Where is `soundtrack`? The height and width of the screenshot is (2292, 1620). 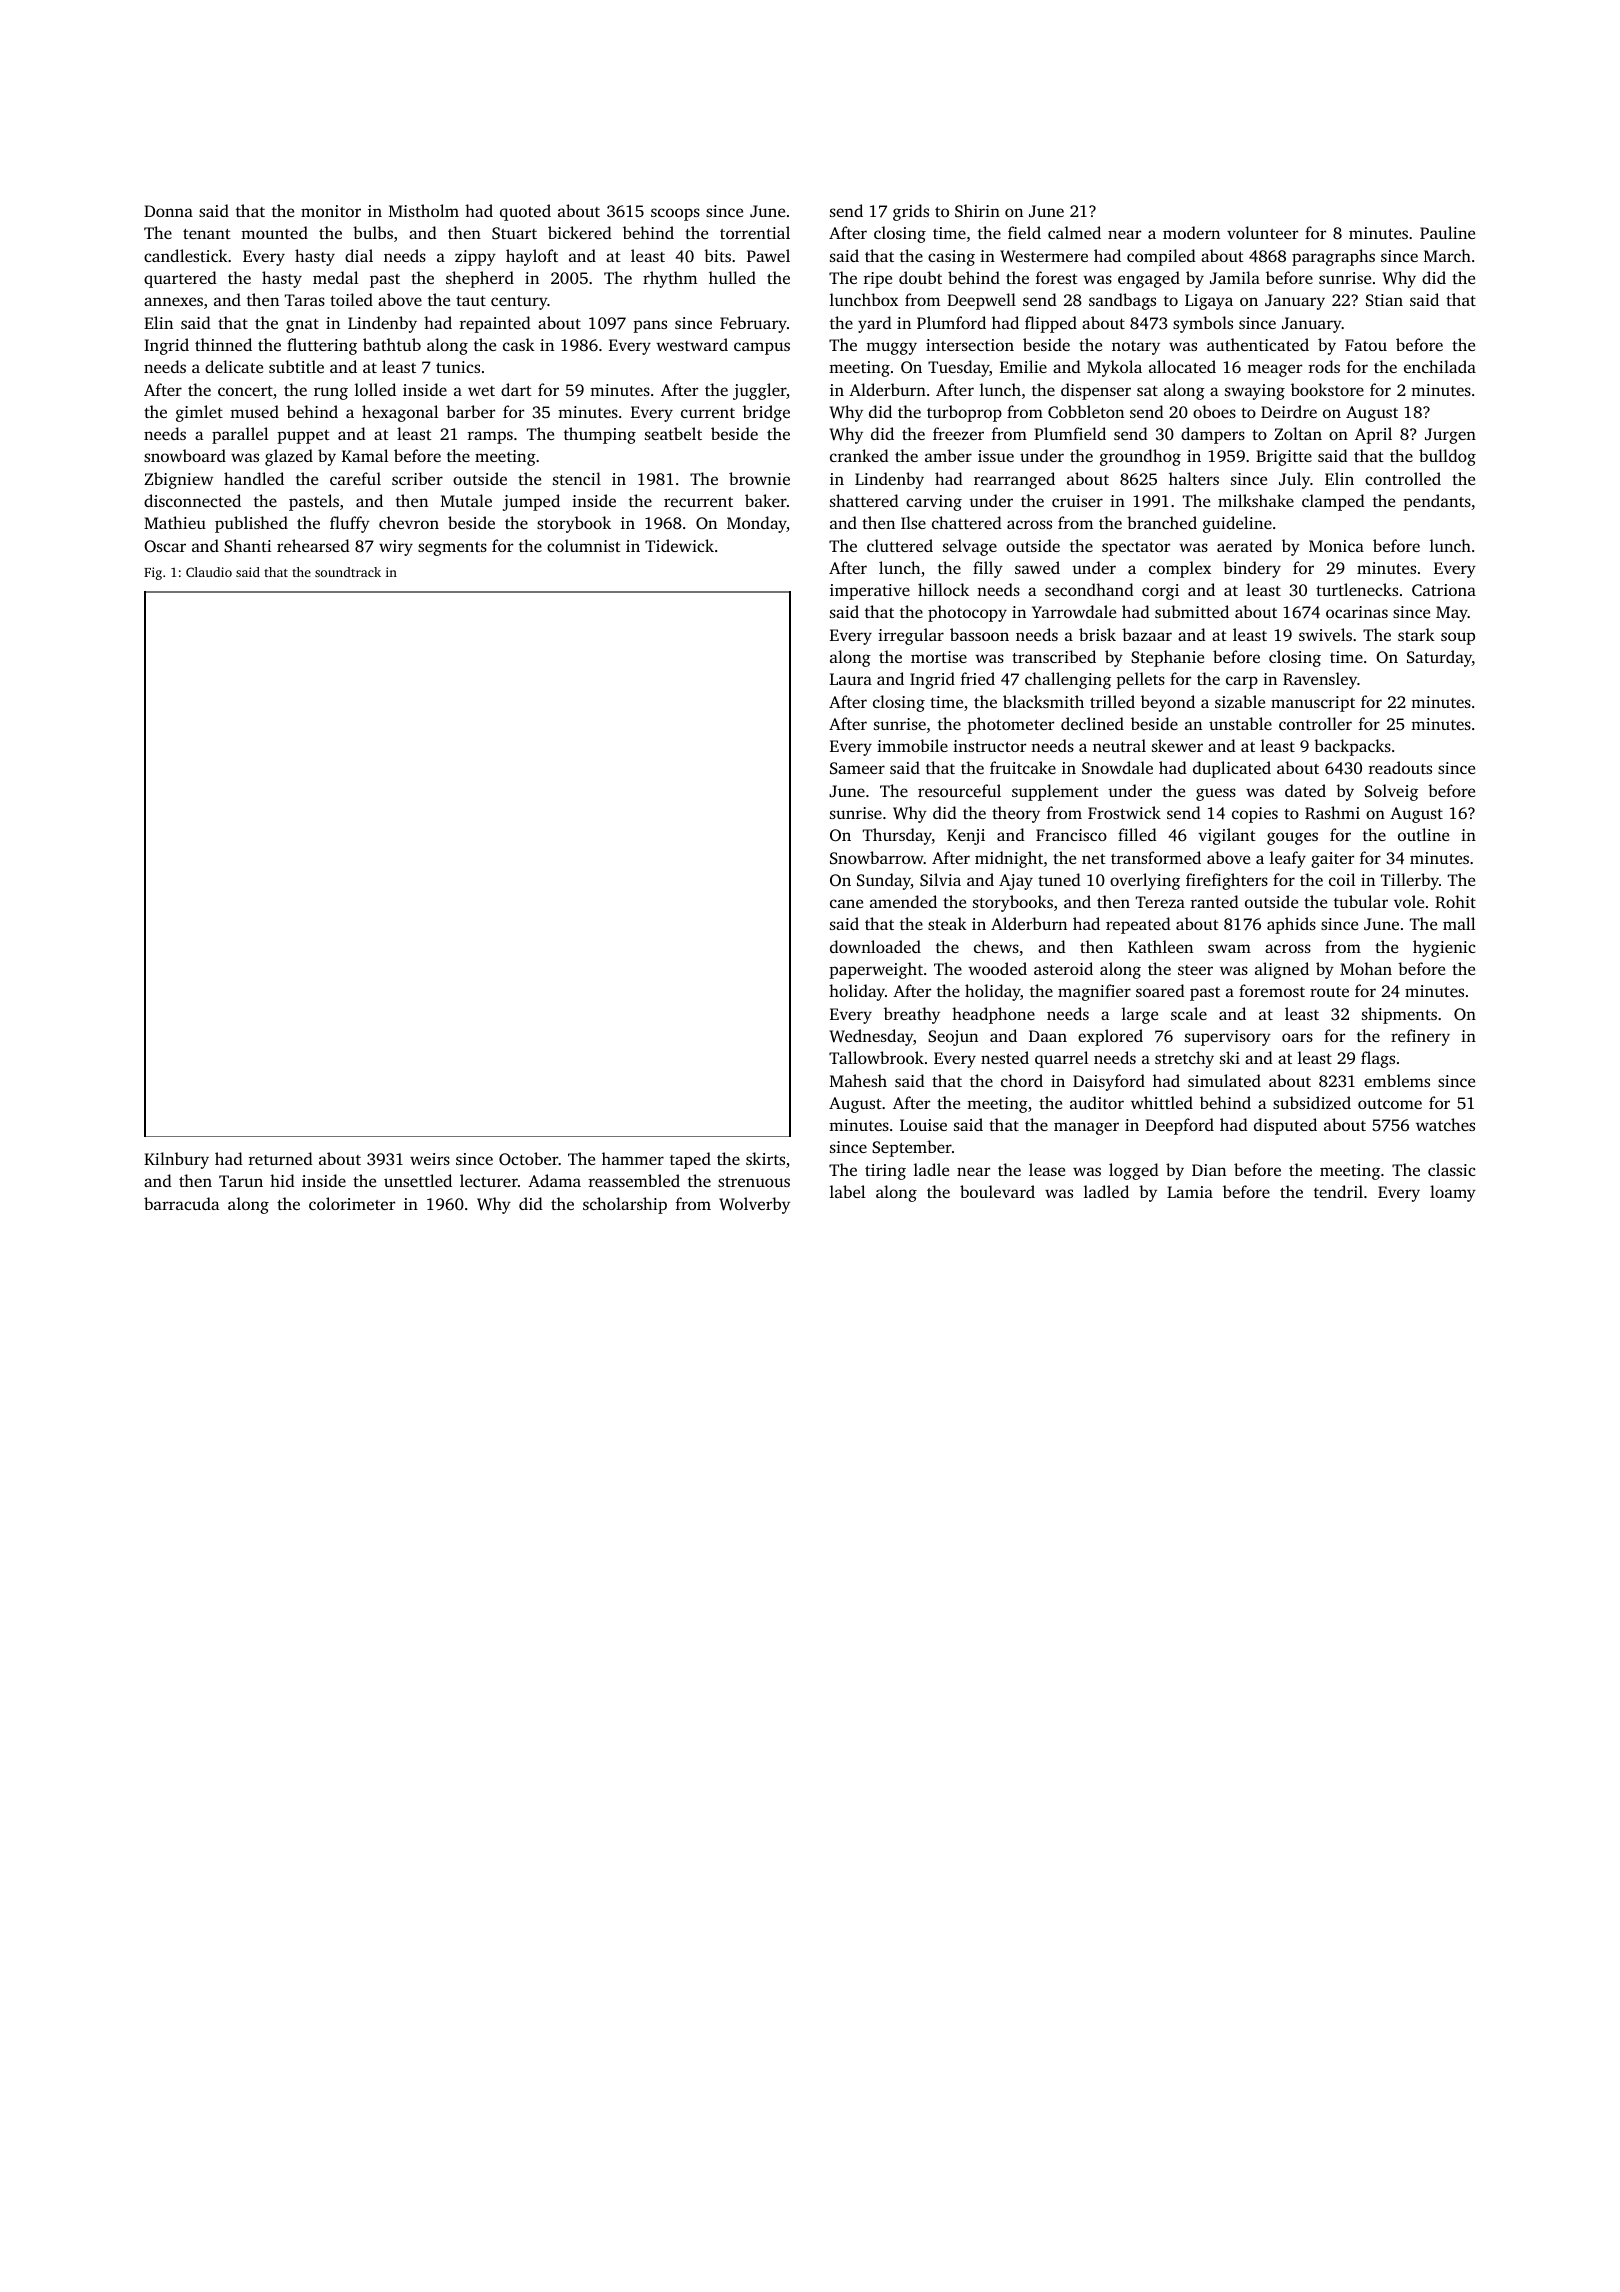
soundtrack is located at coordinates (348, 572).
